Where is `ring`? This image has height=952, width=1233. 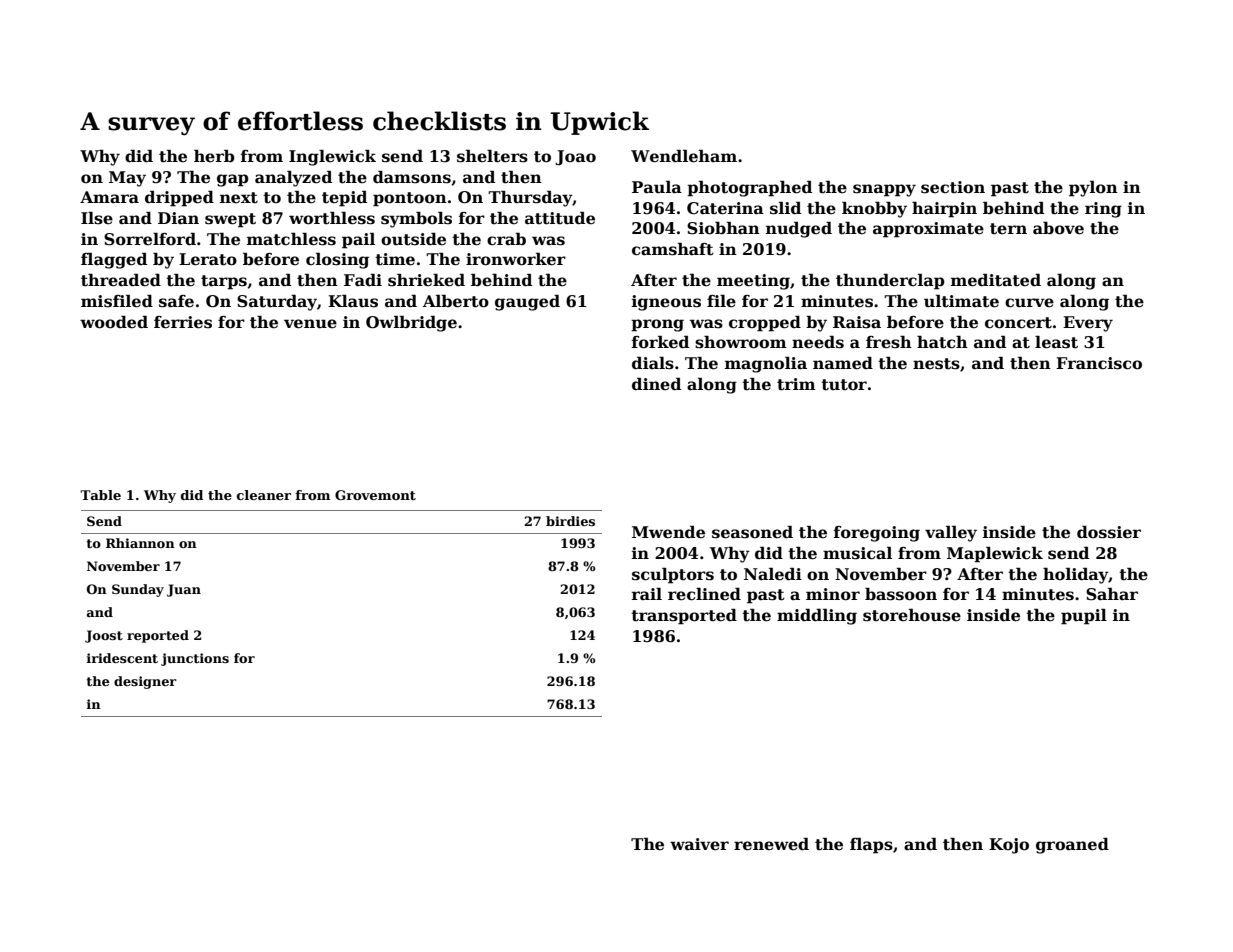 ring is located at coordinates (1103, 210).
